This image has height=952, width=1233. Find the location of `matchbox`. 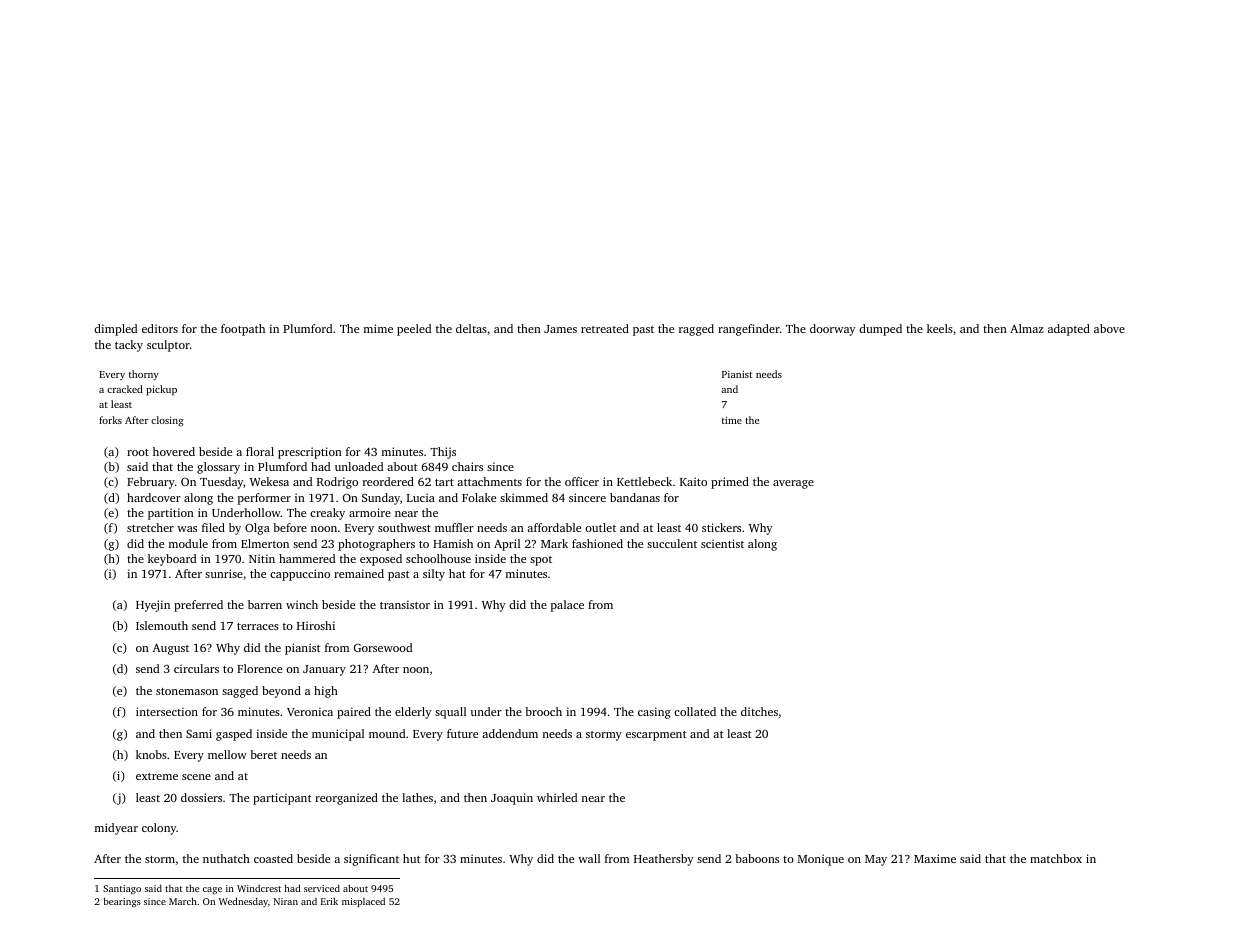

matchbox is located at coordinates (1056, 858).
